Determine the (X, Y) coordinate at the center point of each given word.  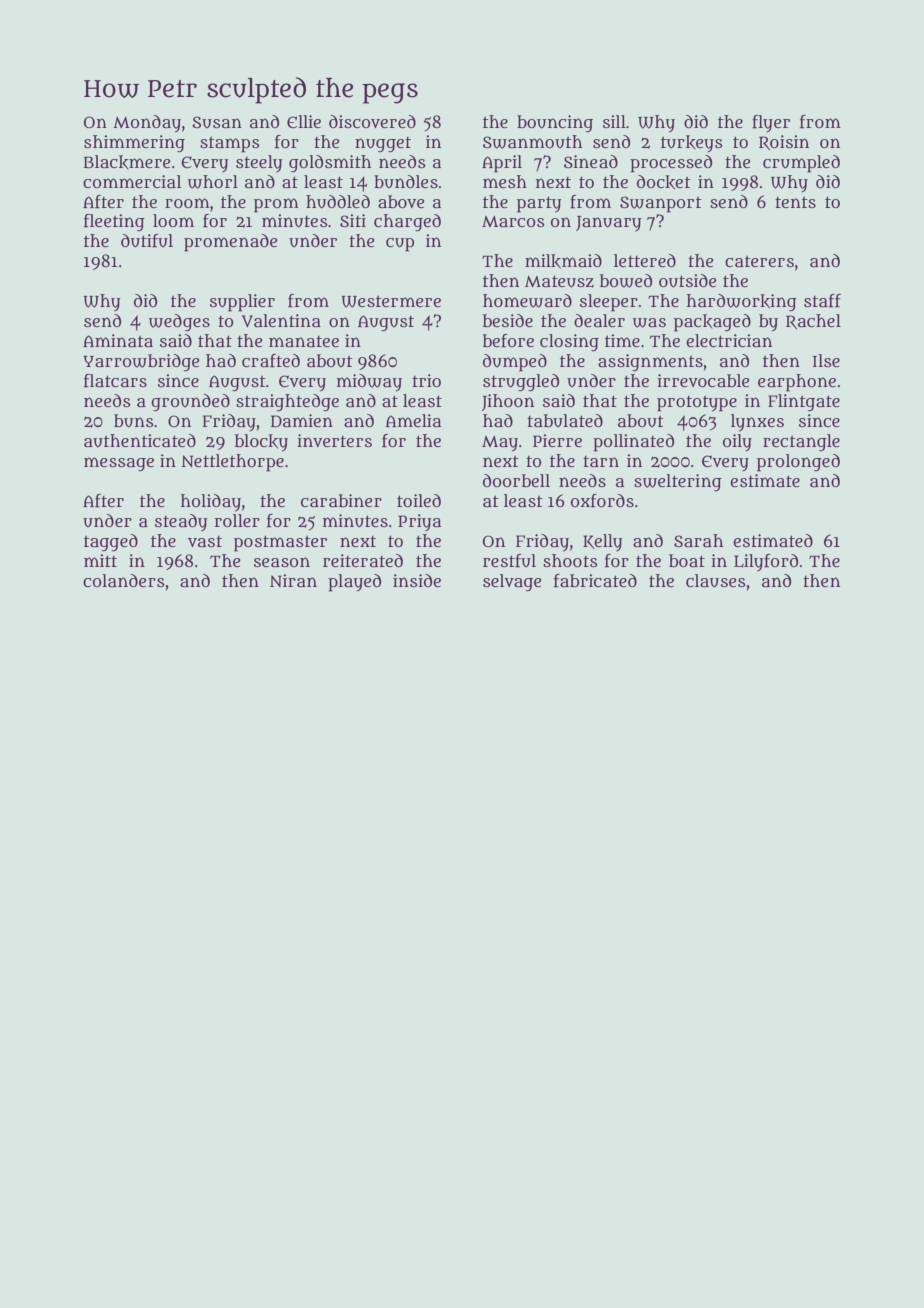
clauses (716, 581)
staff (822, 301)
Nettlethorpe (232, 463)
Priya (419, 523)
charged (407, 223)
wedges (179, 322)
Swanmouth (532, 142)
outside (687, 281)
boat (687, 560)
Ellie (304, 121)
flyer (771, 123)
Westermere (391, 301)
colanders (124, 581)
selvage (512, 583)
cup (400, 245)
